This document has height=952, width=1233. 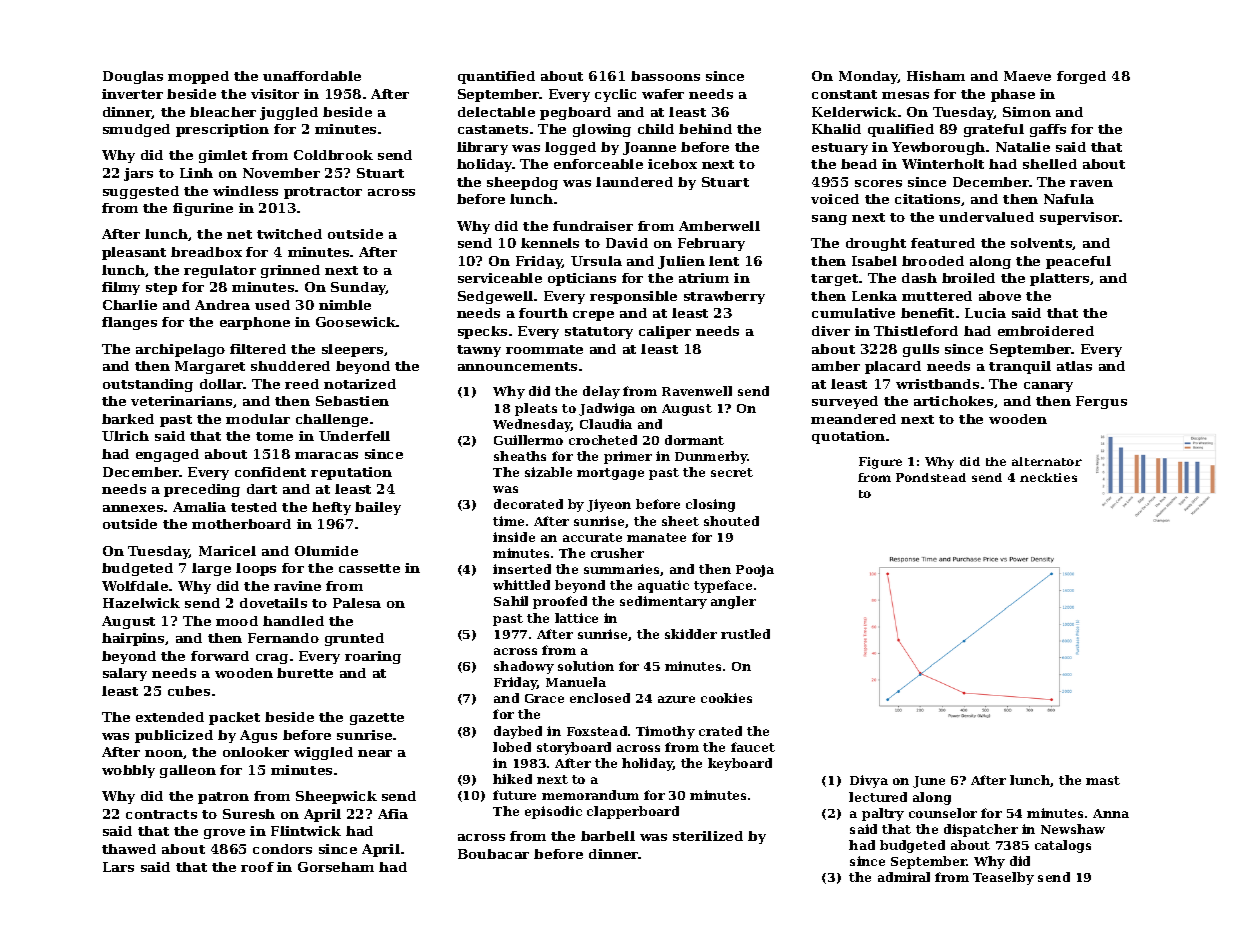 What do you see at coordinates (931, 477) in the document?
I see `Pondstead` at bounding box center [931, 477].
